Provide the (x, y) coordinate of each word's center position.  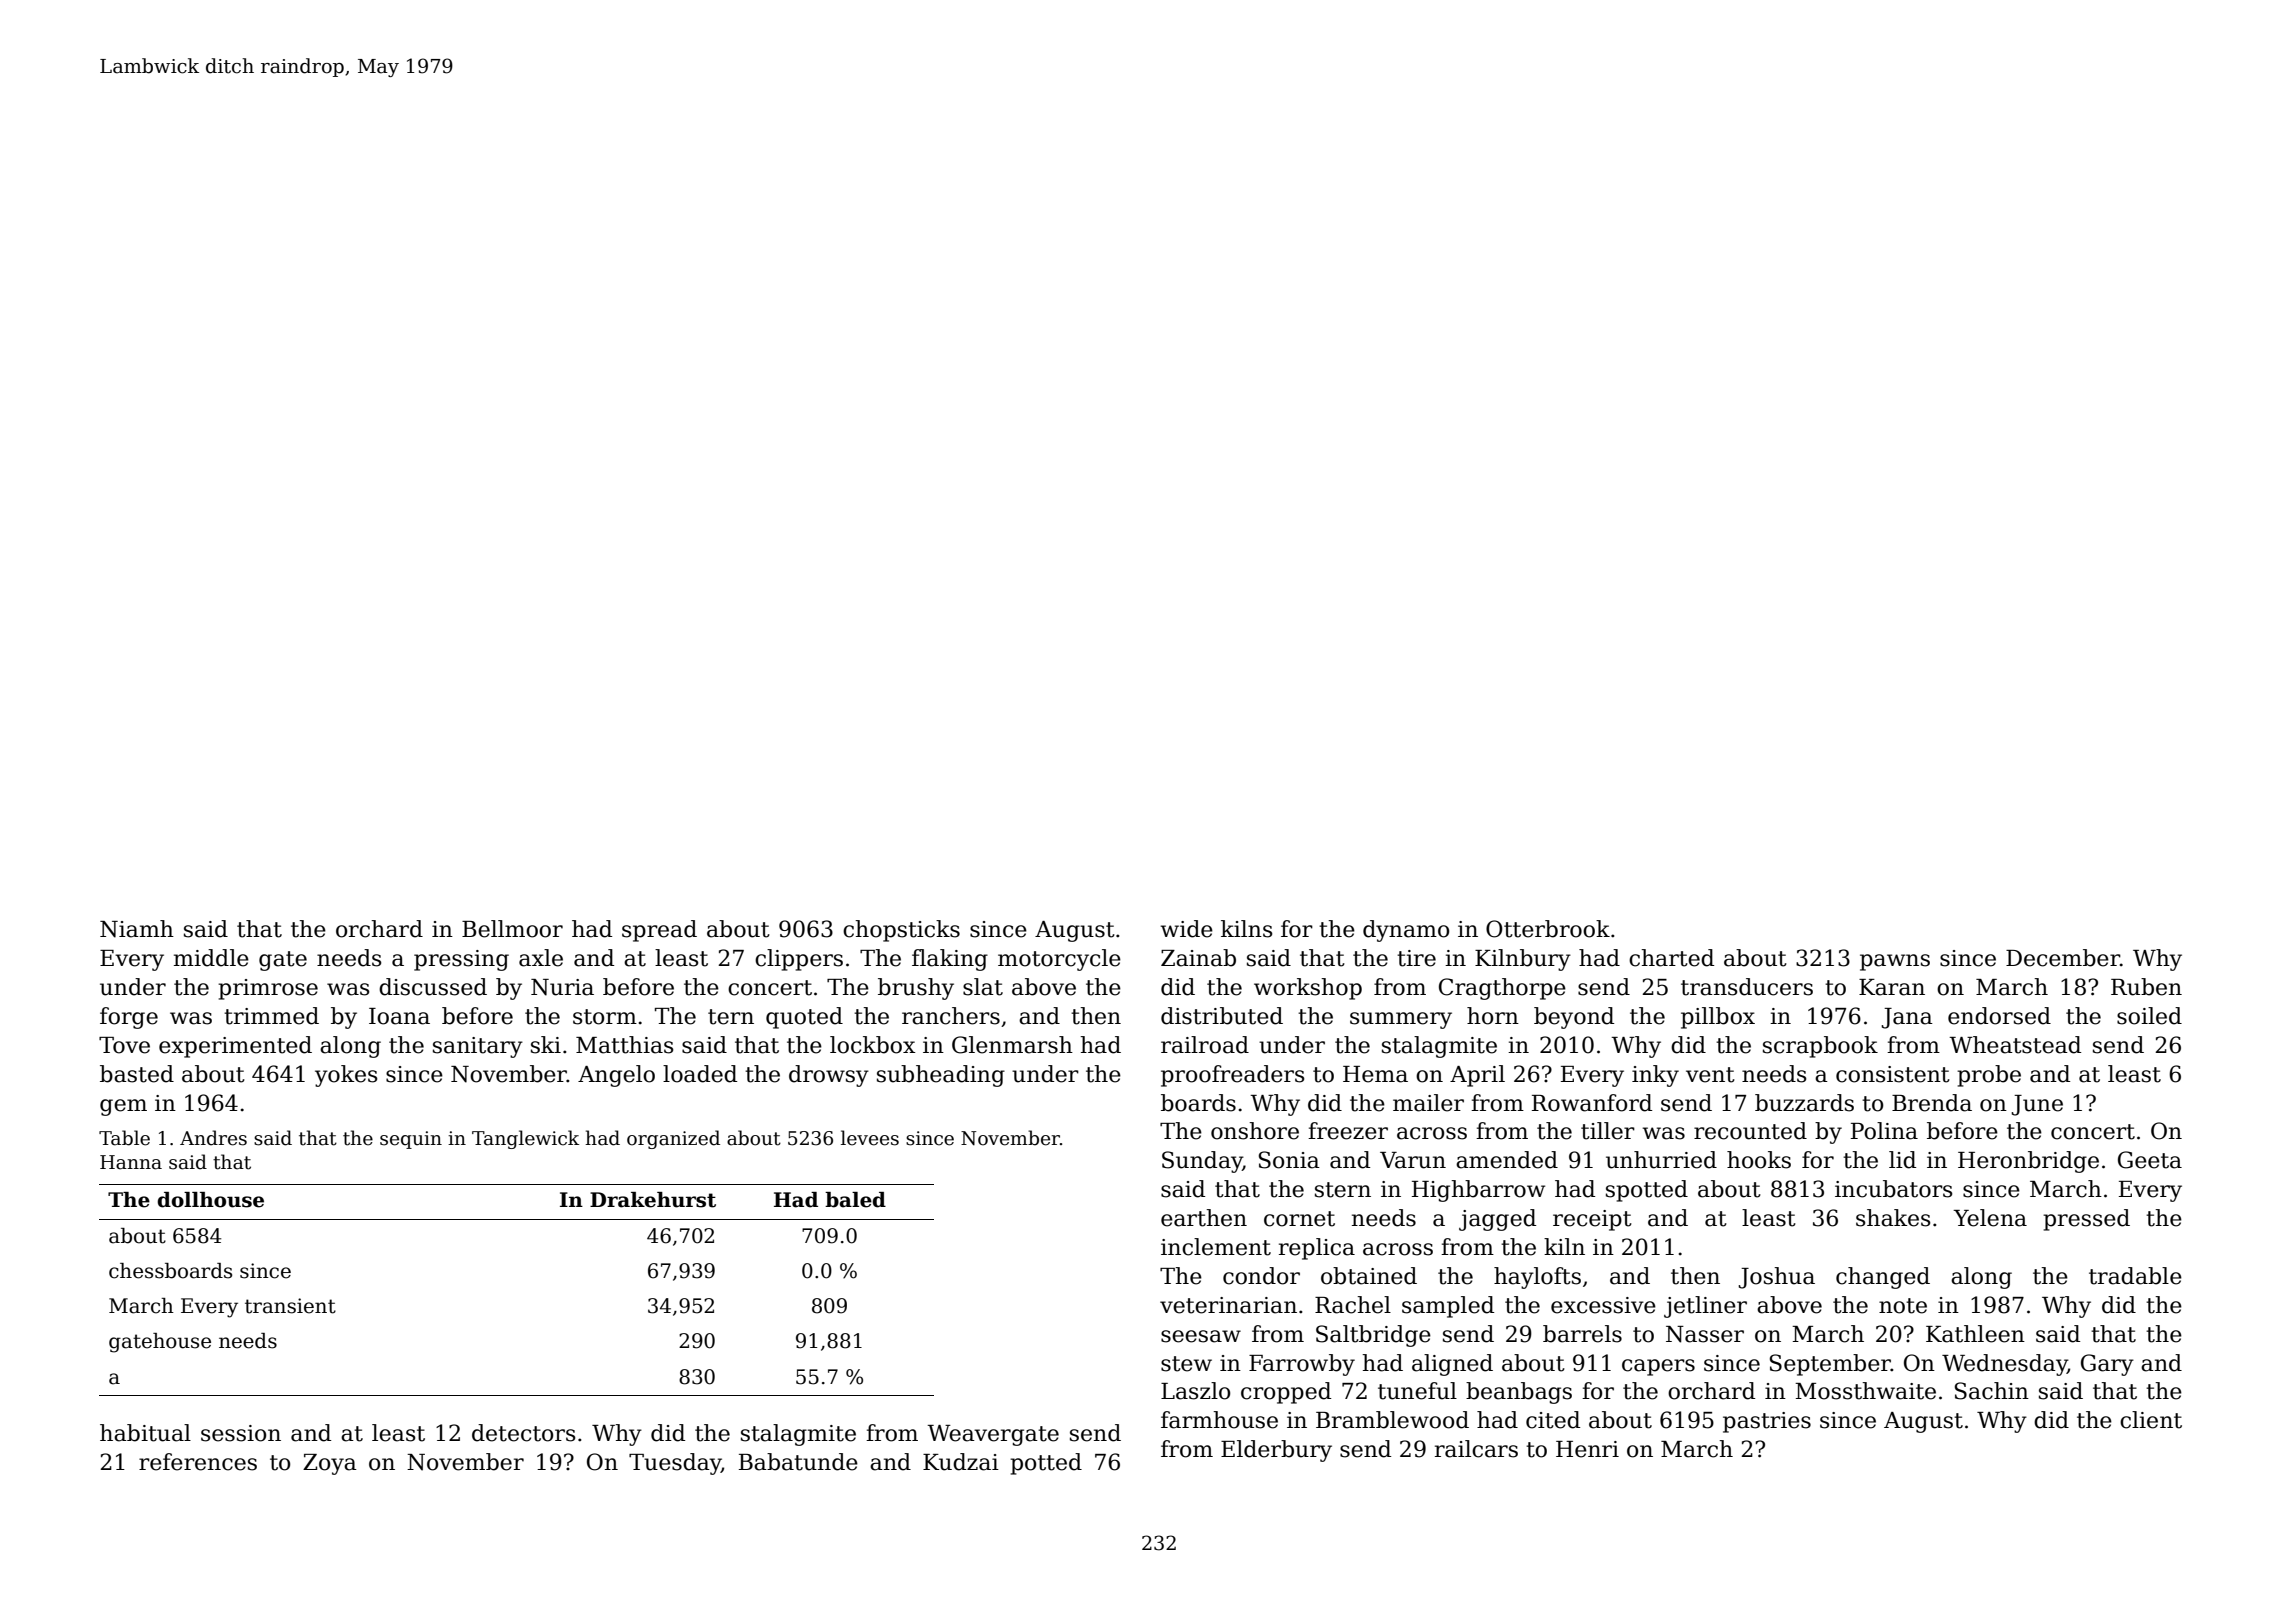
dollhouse (210, 1200)
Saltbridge (1373, 1336)
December (2063, 958)
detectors (524, 1433)
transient (290, 1306)
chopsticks (901, 931)
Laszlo (1195, 1391)
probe (1989, 1076)
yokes (346, 1076)
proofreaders (1233, 1076)
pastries (1767, 1422)
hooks (1759, 1160)
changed (1883, 1278)
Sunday (1202, 1162)
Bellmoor (512, 929)
